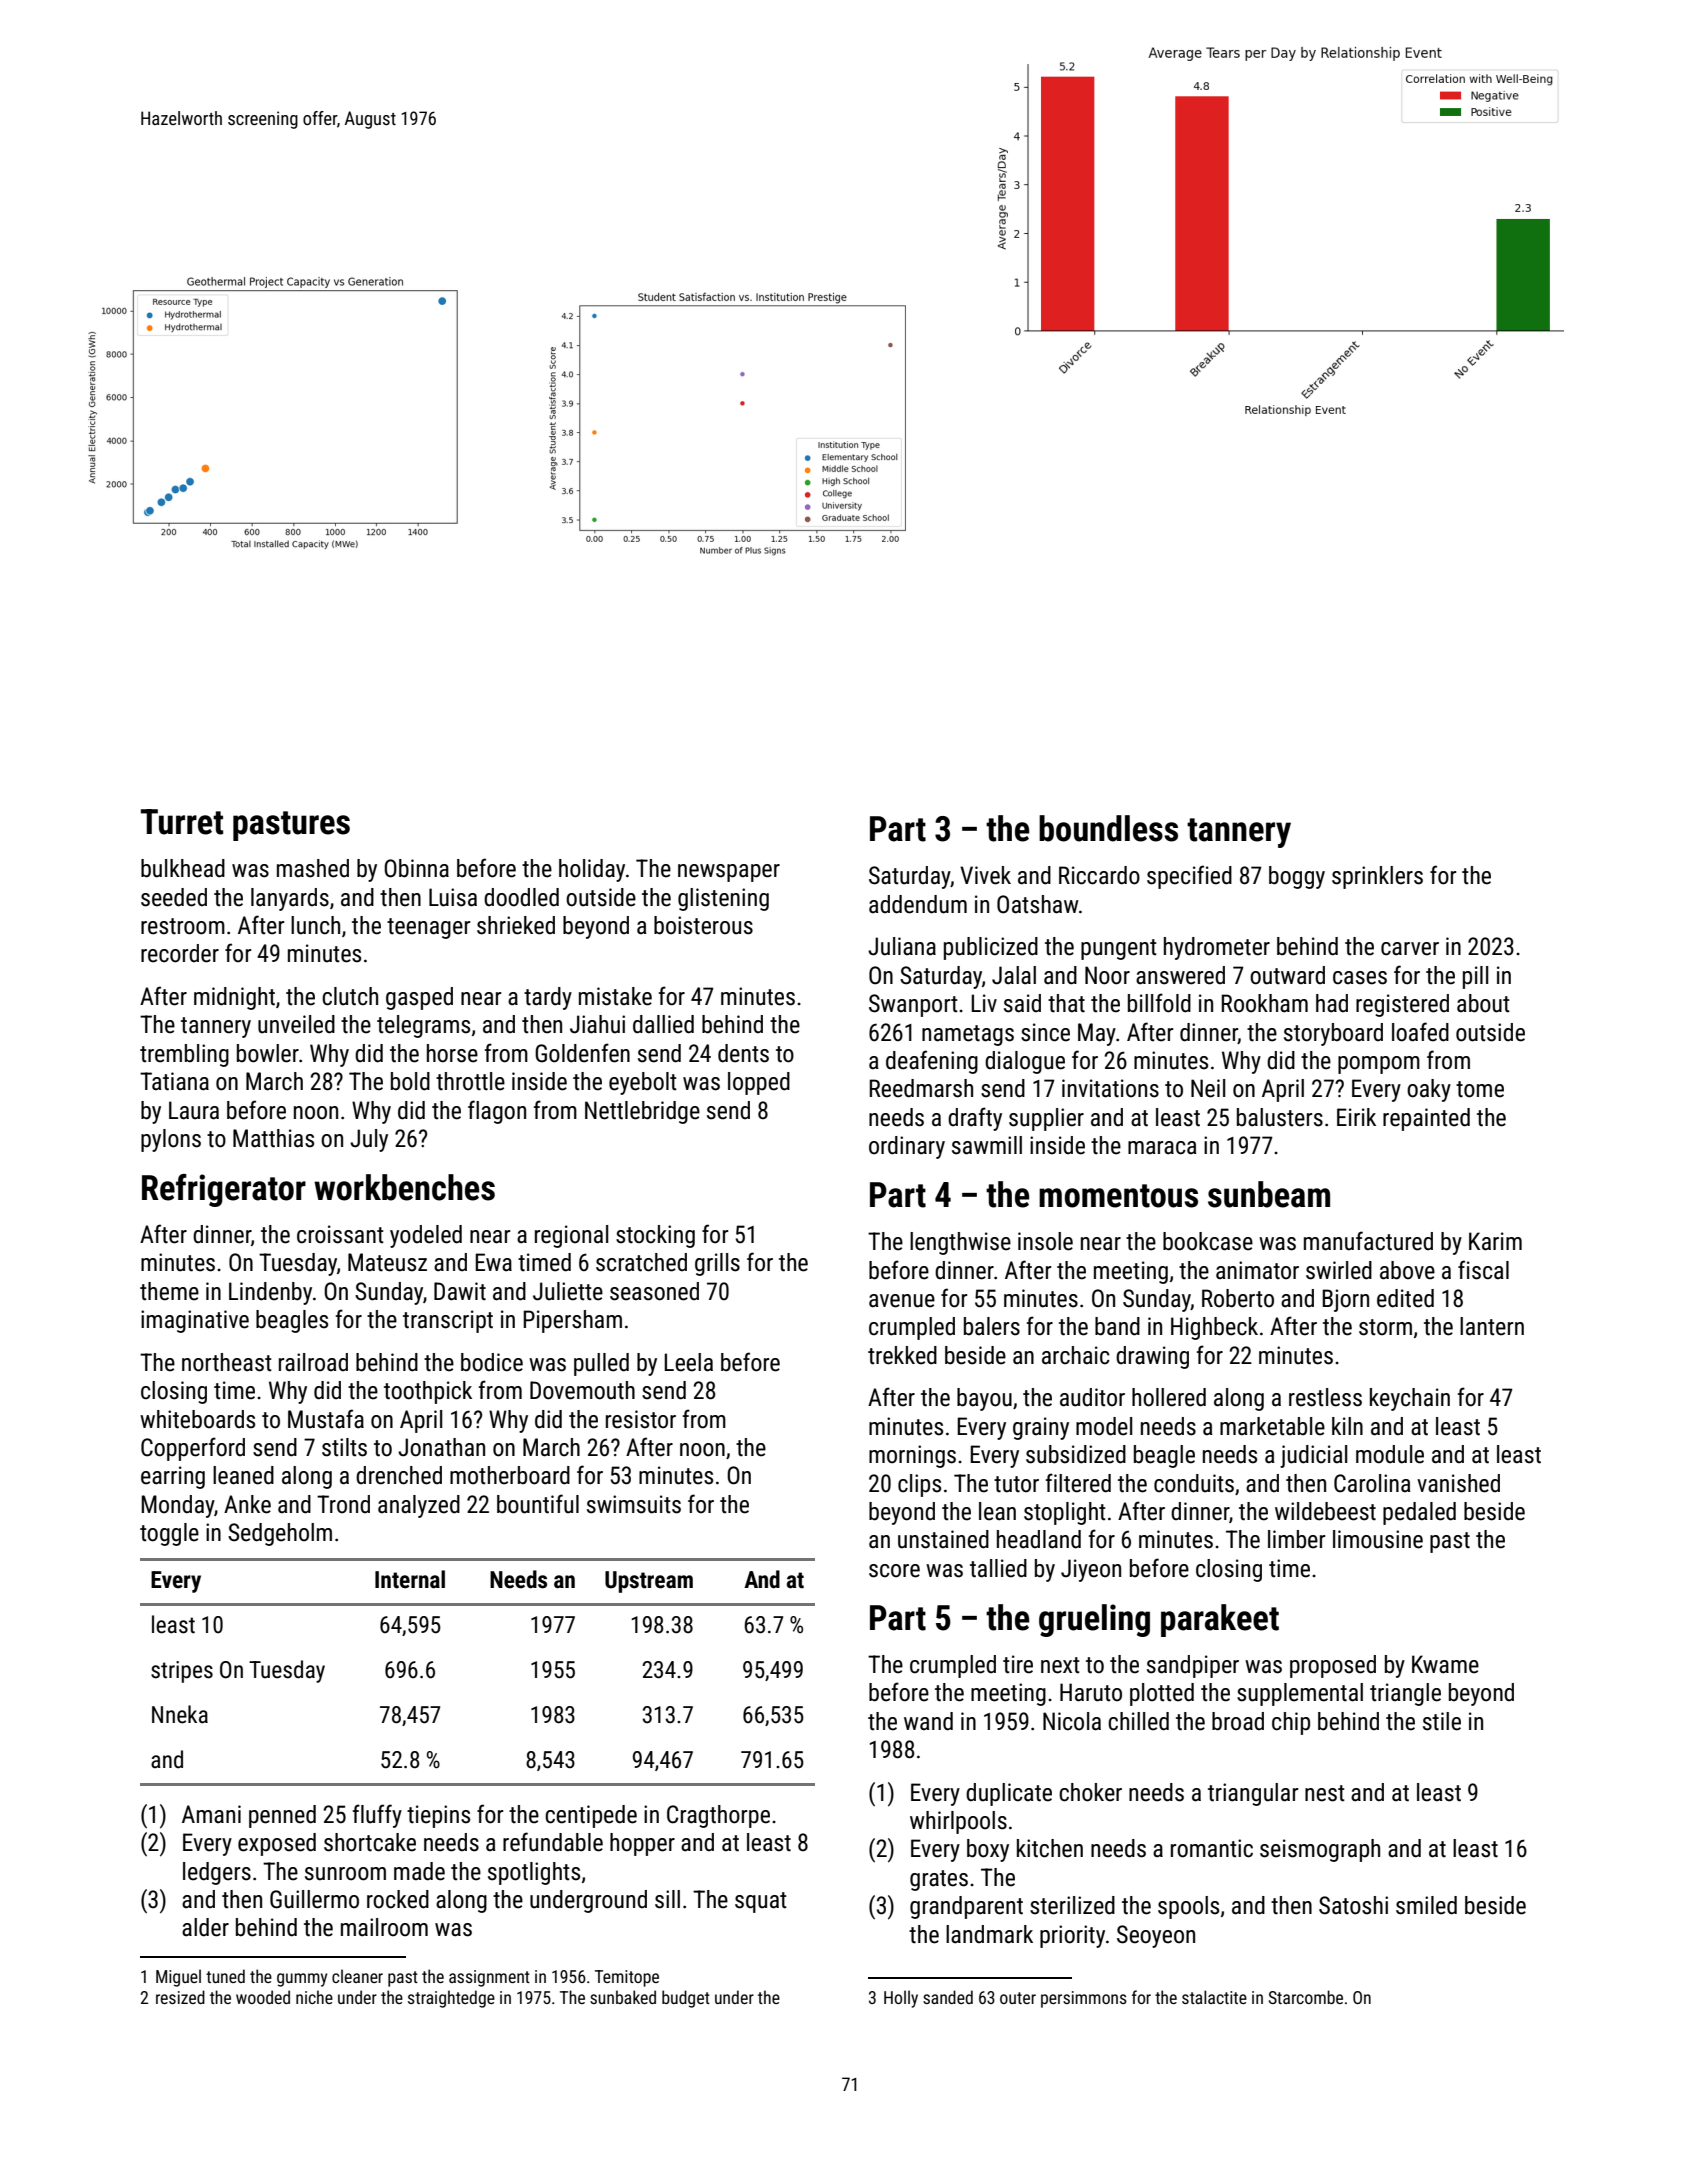 This image has height=2178, width=1683. I want to click on lantern, so click(1492, 1326).
